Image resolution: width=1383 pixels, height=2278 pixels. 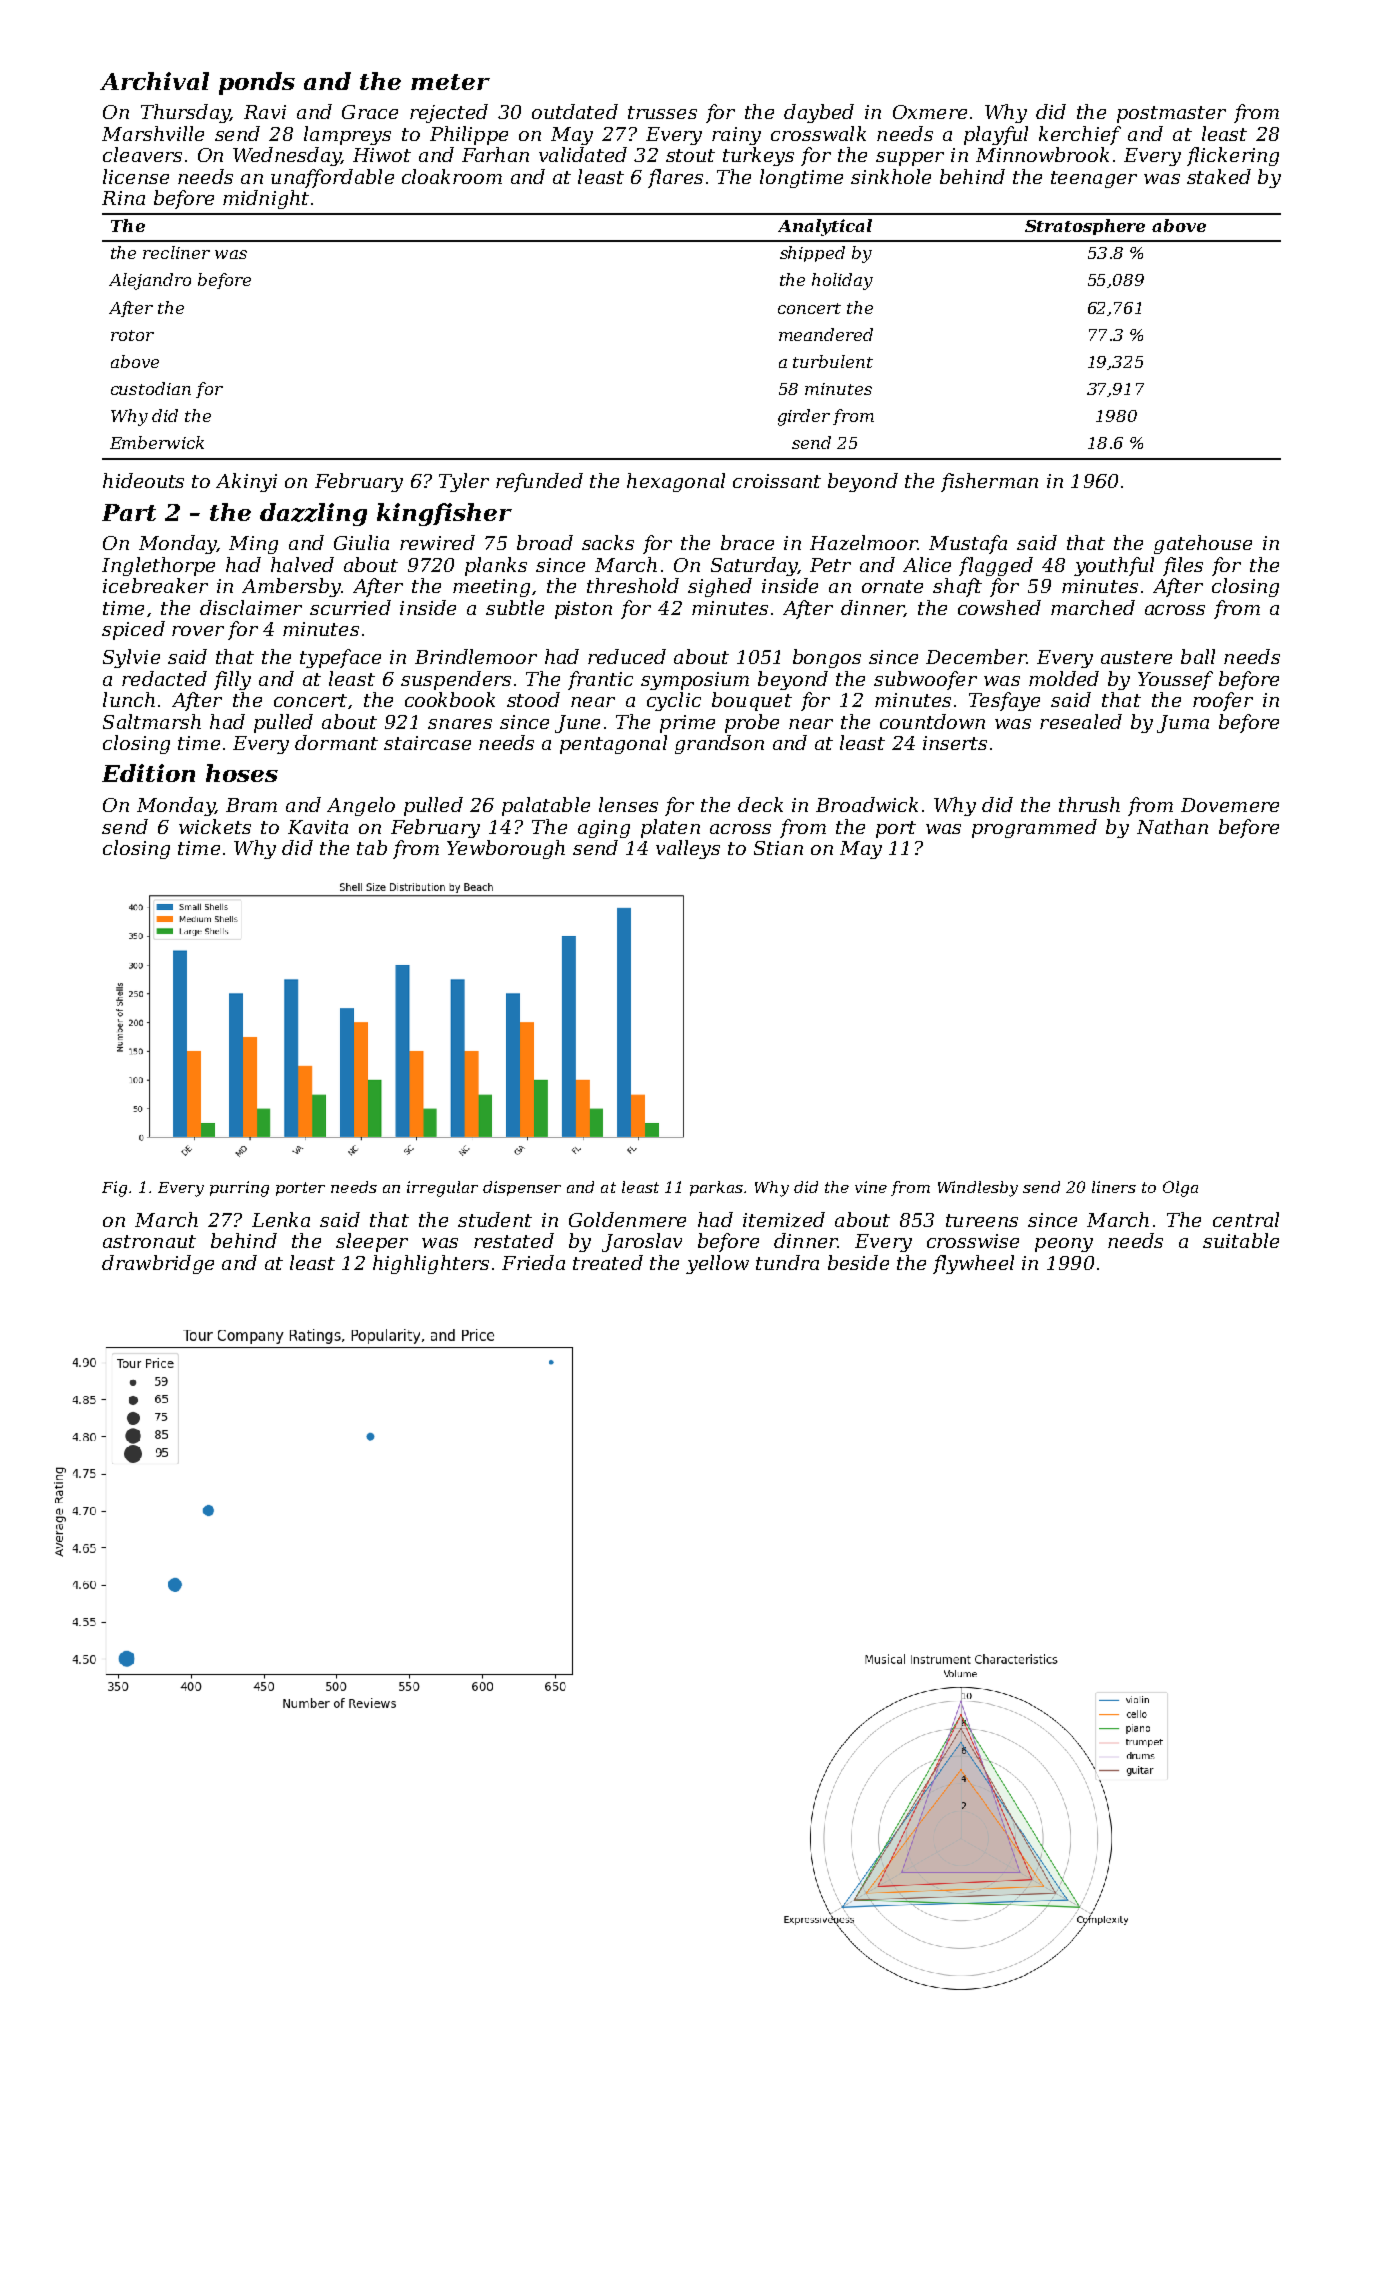 I want to click on vine, so click(x=871, y=1187).
